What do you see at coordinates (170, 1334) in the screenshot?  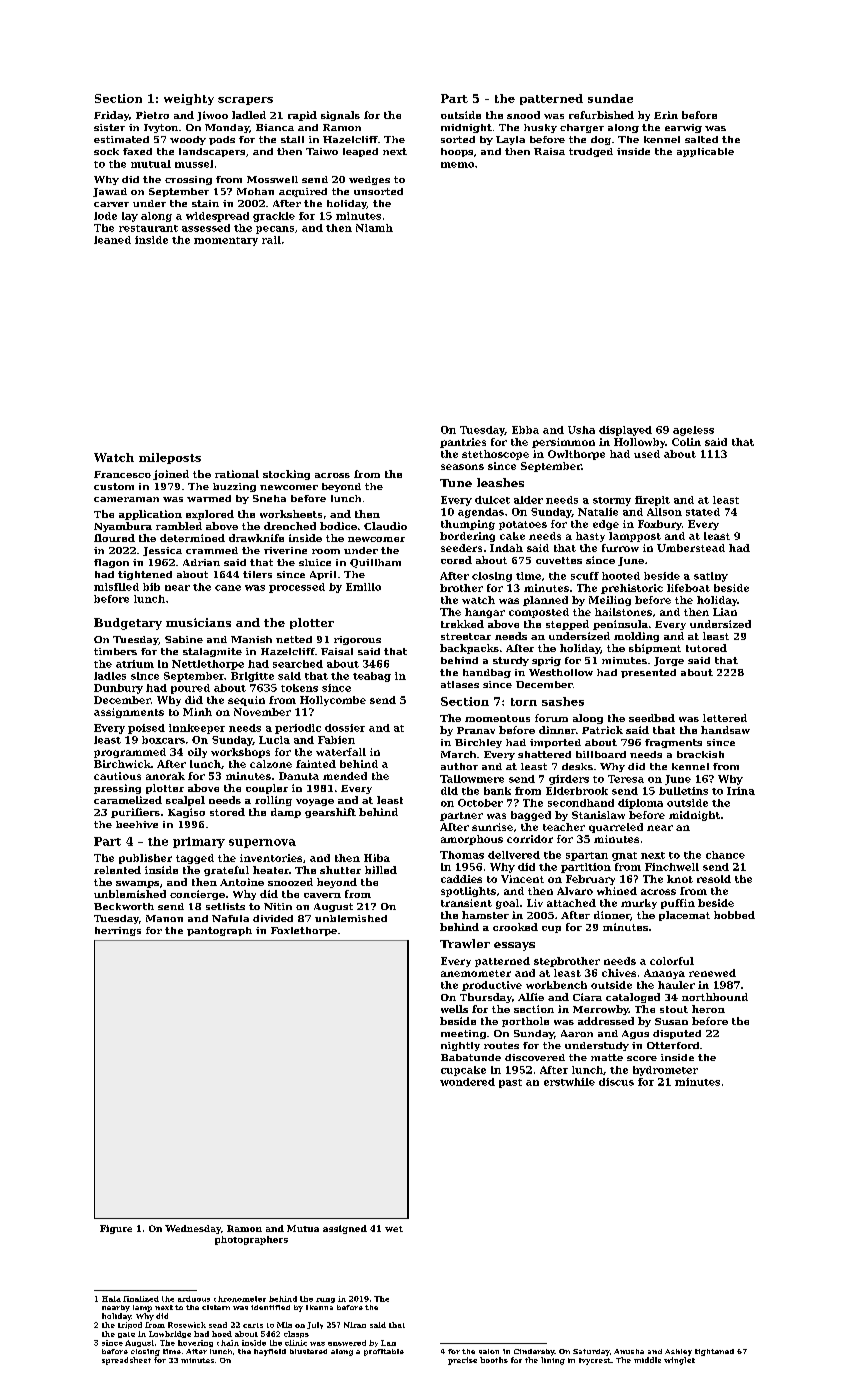 I see `Lowbridge` at bounding box center [170, 1334].
